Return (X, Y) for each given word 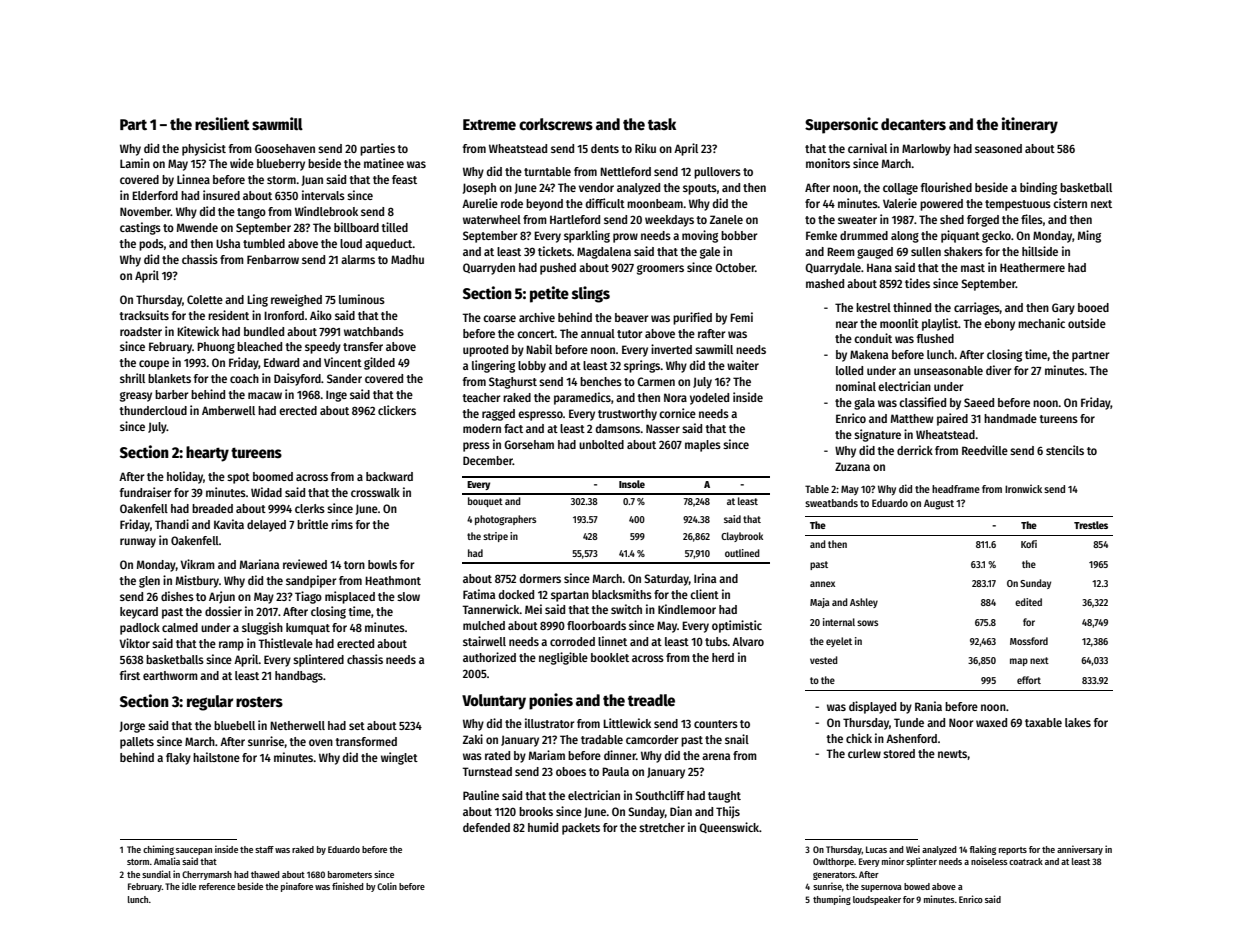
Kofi (1029, 544)
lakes (1078, 722)
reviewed (305, 564)
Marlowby (926, 150)
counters (716, 724)
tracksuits (144, 315)
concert (536, 334)
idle (189, 886)
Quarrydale (833, 269)
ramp (231, 646)
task (662, 124)
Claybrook (742, 537)
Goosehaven (285, 148)
